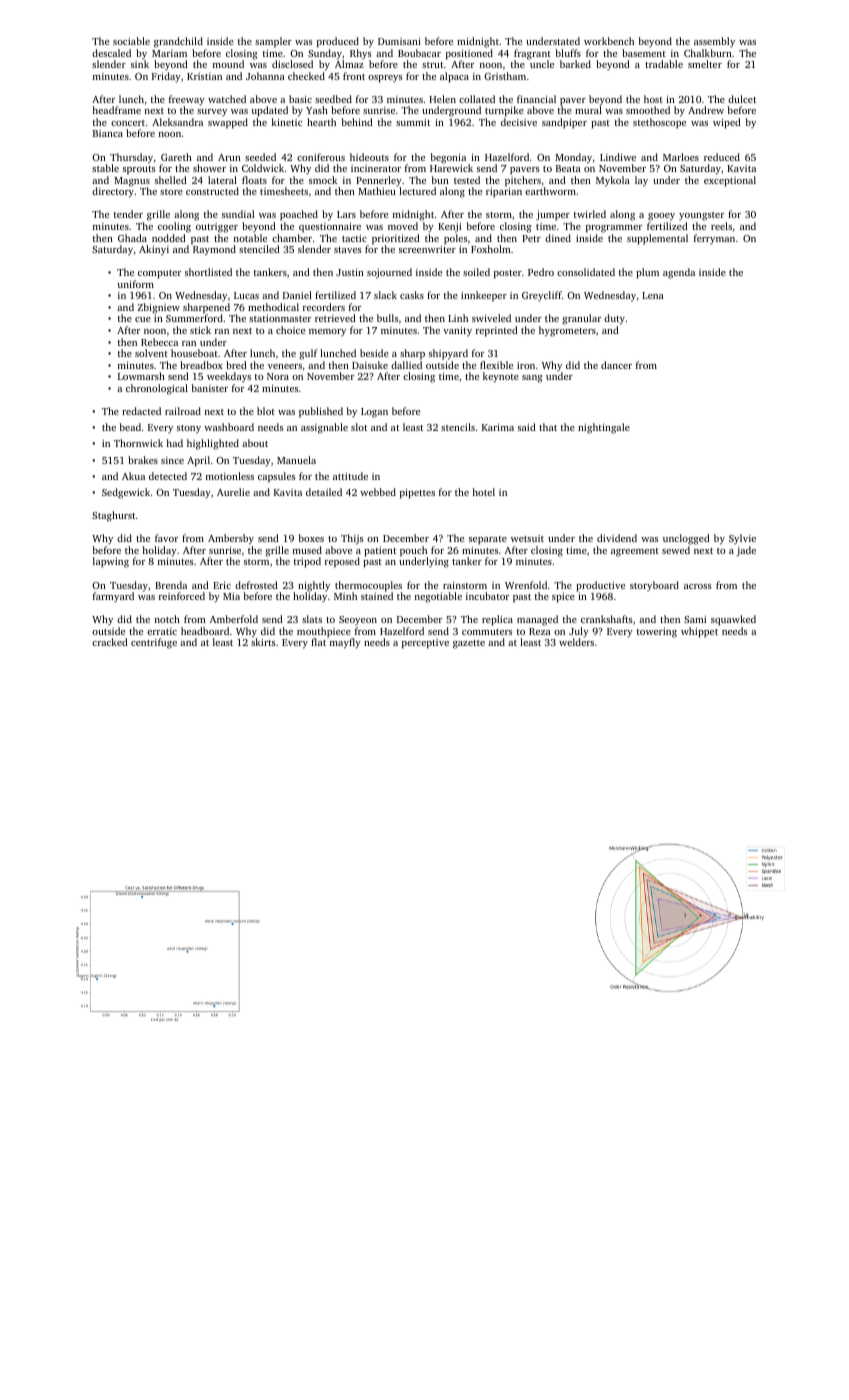  I want to click on duty, so click(614, 319).
